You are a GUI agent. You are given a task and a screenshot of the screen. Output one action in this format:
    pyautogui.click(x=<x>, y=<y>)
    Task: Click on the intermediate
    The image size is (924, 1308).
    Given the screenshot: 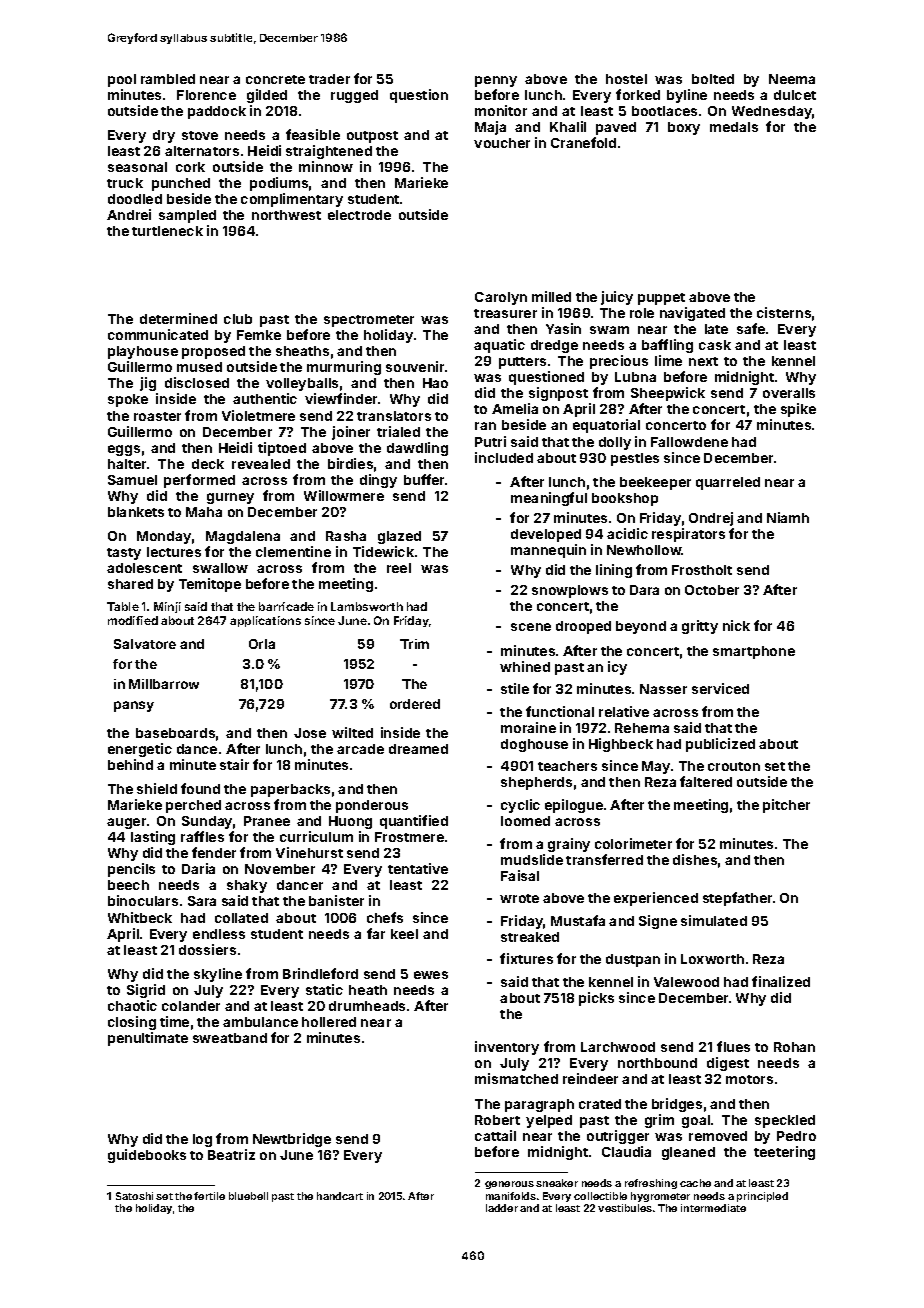 What is the action you would take?
    pyautogui.click(x=713, y=1208)
